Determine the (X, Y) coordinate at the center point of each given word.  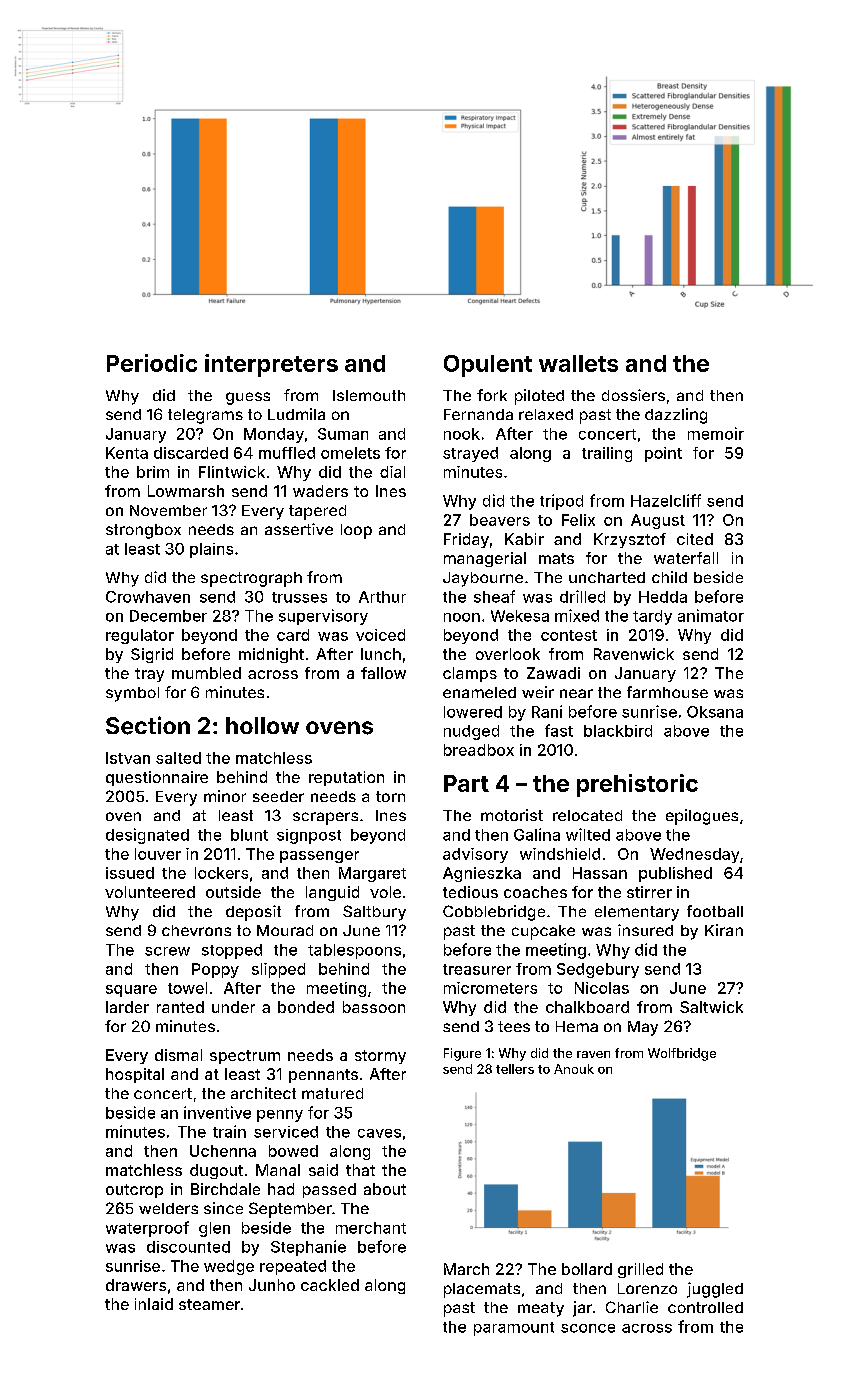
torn (390, 796)
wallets (578, 363)
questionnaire (157, 778)
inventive (217, 1112)
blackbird (618, 731)
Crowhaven (148, 597)
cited (695, 539)
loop (356, 531)
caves (379, 1133)
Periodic (152, 363)
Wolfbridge (682, 1054)
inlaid (154, 1304)
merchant (371, 1228)
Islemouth (369, 395)
